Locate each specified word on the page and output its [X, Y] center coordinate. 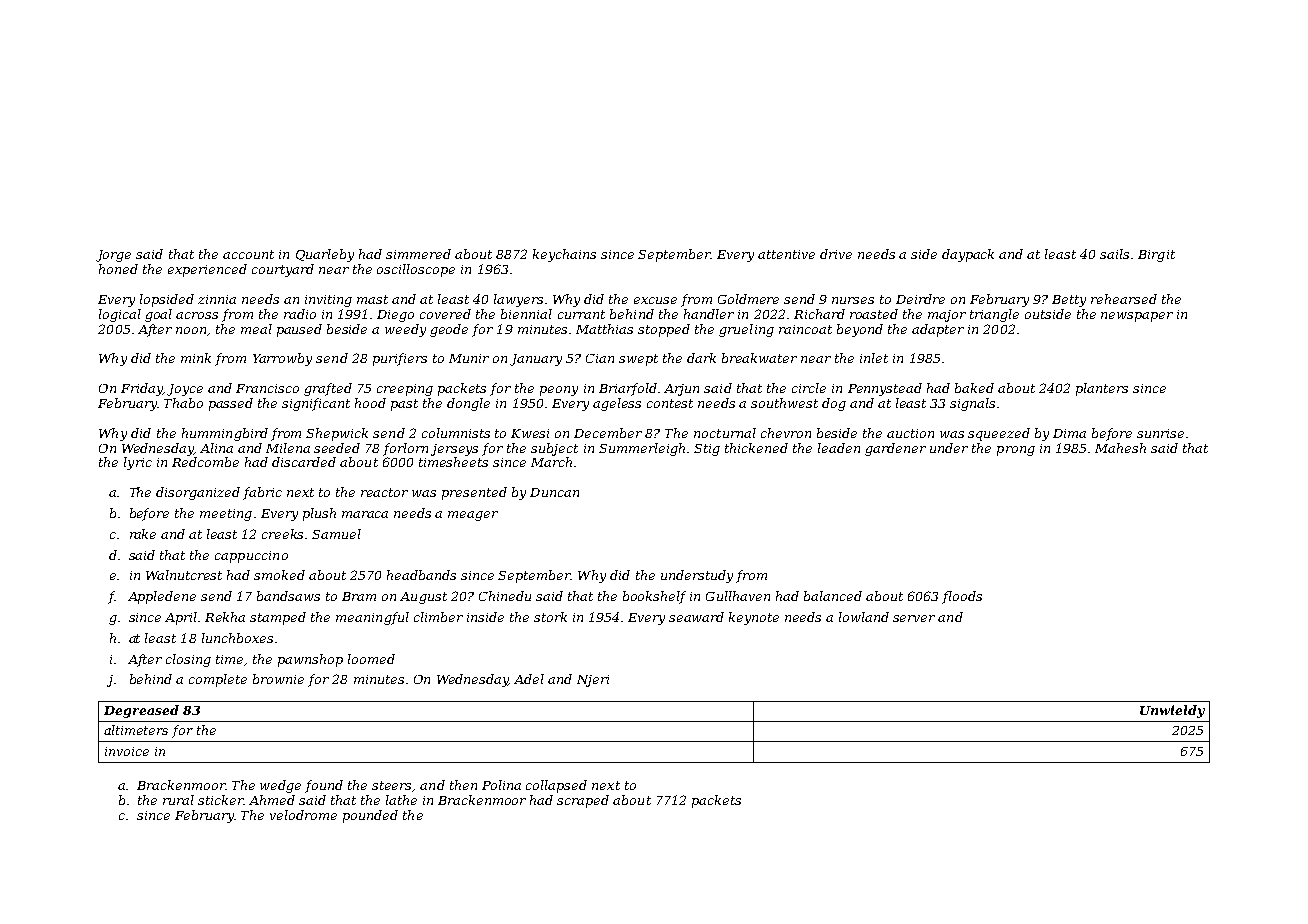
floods [962, 597]
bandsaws [288, 596]
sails [1114, 254]
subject [554, 449]
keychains [564, 255]
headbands [421, 575]
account [248, 254]
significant [316, 404]
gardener [895, 449]
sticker [220, 800]
